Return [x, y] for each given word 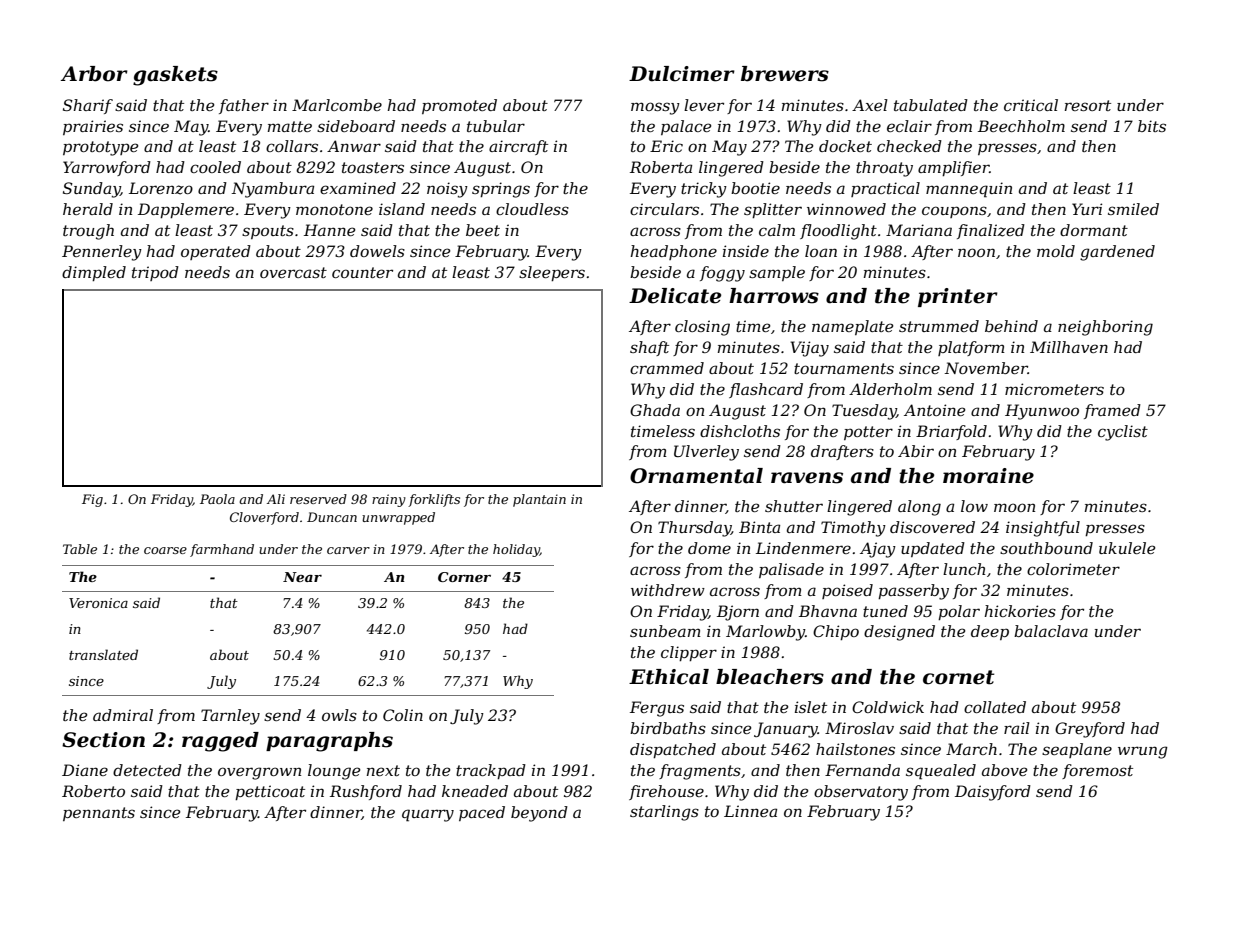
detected [147, 770]
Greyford [1090, 730]
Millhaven [1069, 347]
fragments [700, 772]
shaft [649, 348]
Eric [666, 146]
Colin [403, 715]
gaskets [175, 76]
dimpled [94, 273]
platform [971, 348]
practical [885, 189]
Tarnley [230, 717]
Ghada [655, 410]
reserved [318, 499]
